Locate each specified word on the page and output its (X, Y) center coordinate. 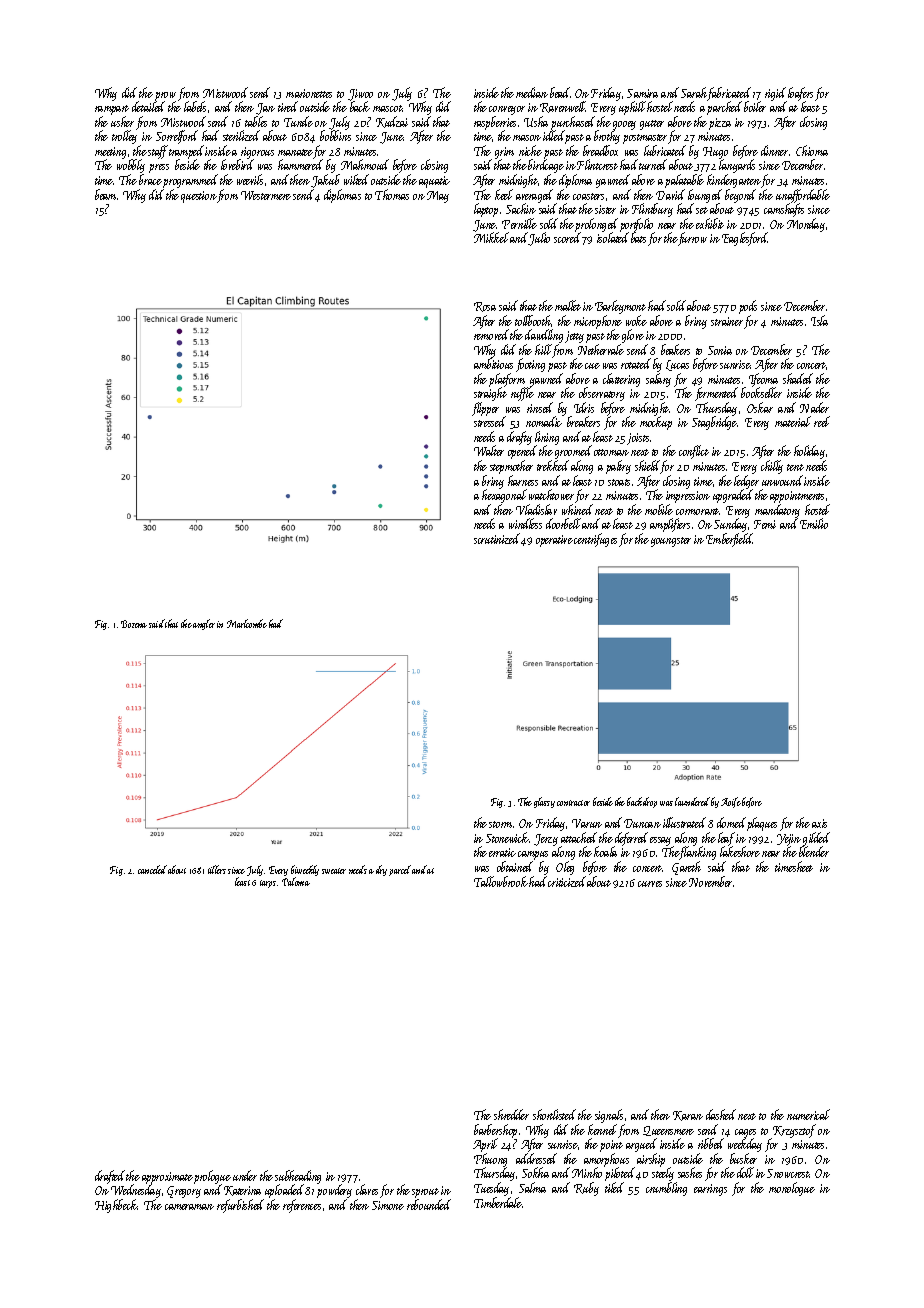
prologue (212, 1177)
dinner (774, 150)
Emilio (814, 523)
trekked (553, 465)
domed (731, 822)
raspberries (495, 123)
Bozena (134, 624)
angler (204, 624)
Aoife (731, 802)
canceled (152, 869)
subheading (298, 1177)
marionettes (309, 93)
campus (533, 856)
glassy (544, 802)
